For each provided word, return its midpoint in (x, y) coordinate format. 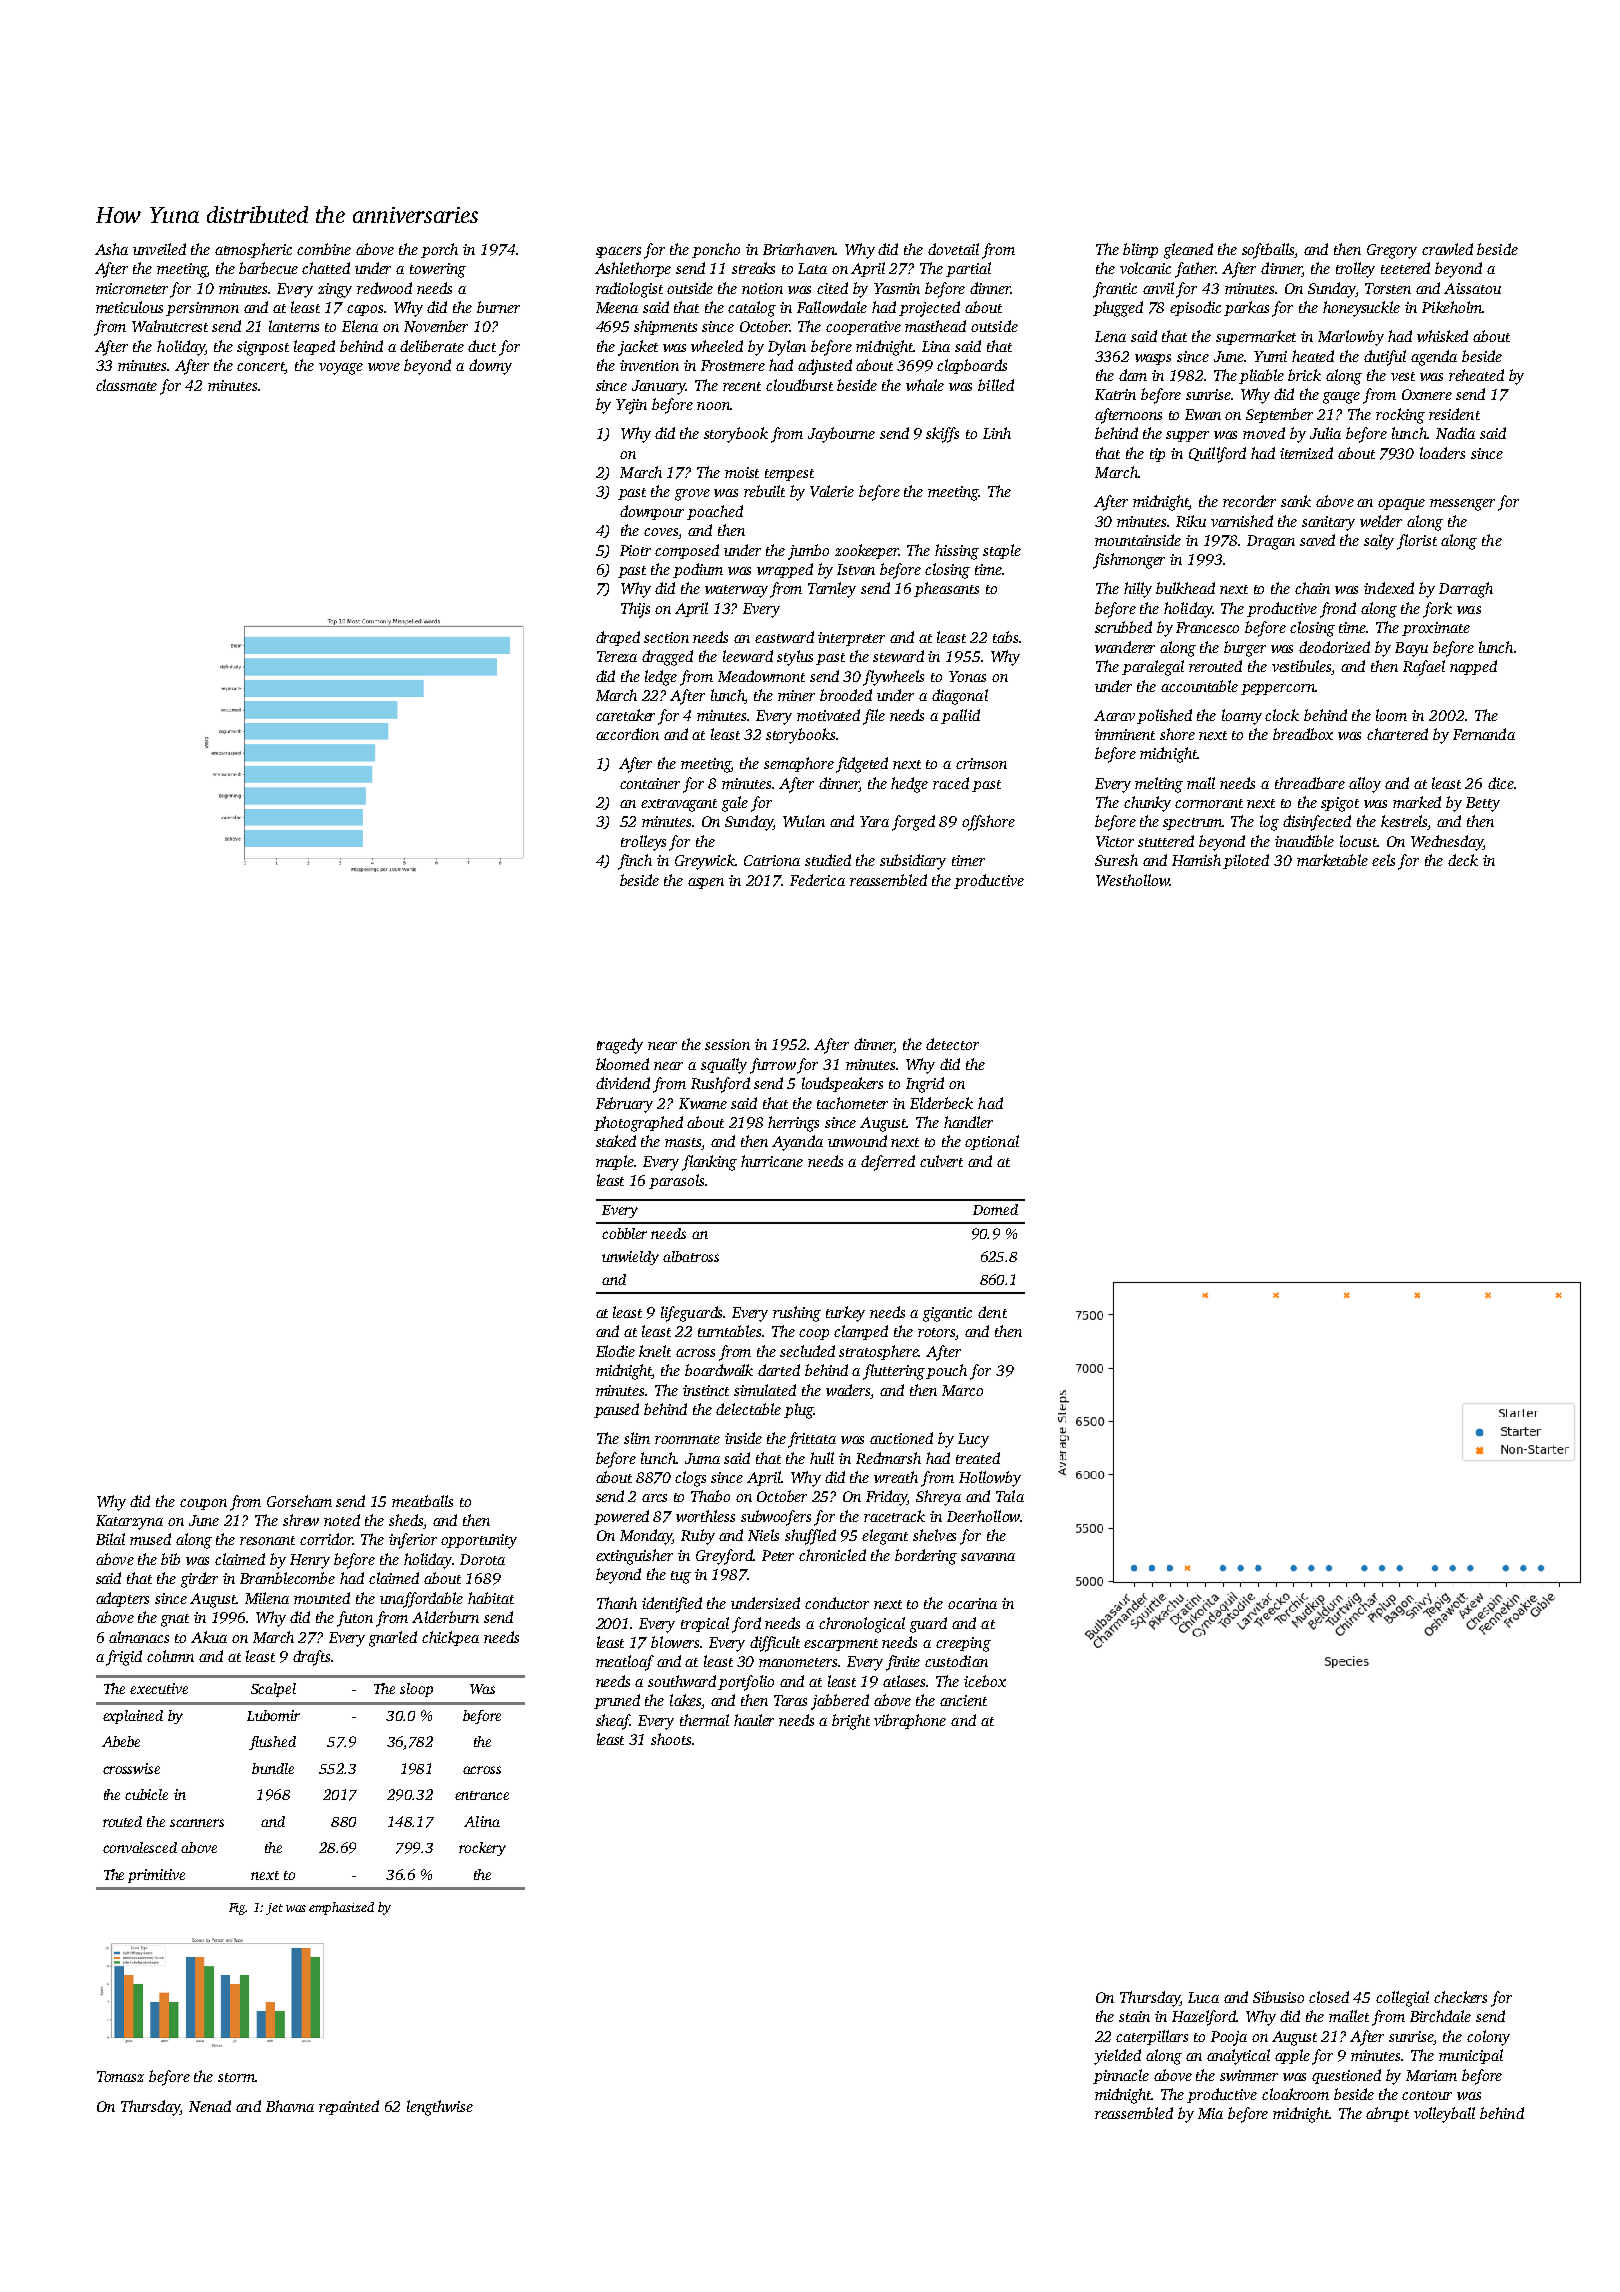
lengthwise (440, 2108)
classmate (126, 385)
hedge (909, 785)
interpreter (851, 639)
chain (1312, 588)
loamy (1242, 717)
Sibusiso (1278, 1997)
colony (1488, 2038)
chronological (862, 1625)
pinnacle (1121, 2076)
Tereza (617, 656)
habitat (491, 1598)
